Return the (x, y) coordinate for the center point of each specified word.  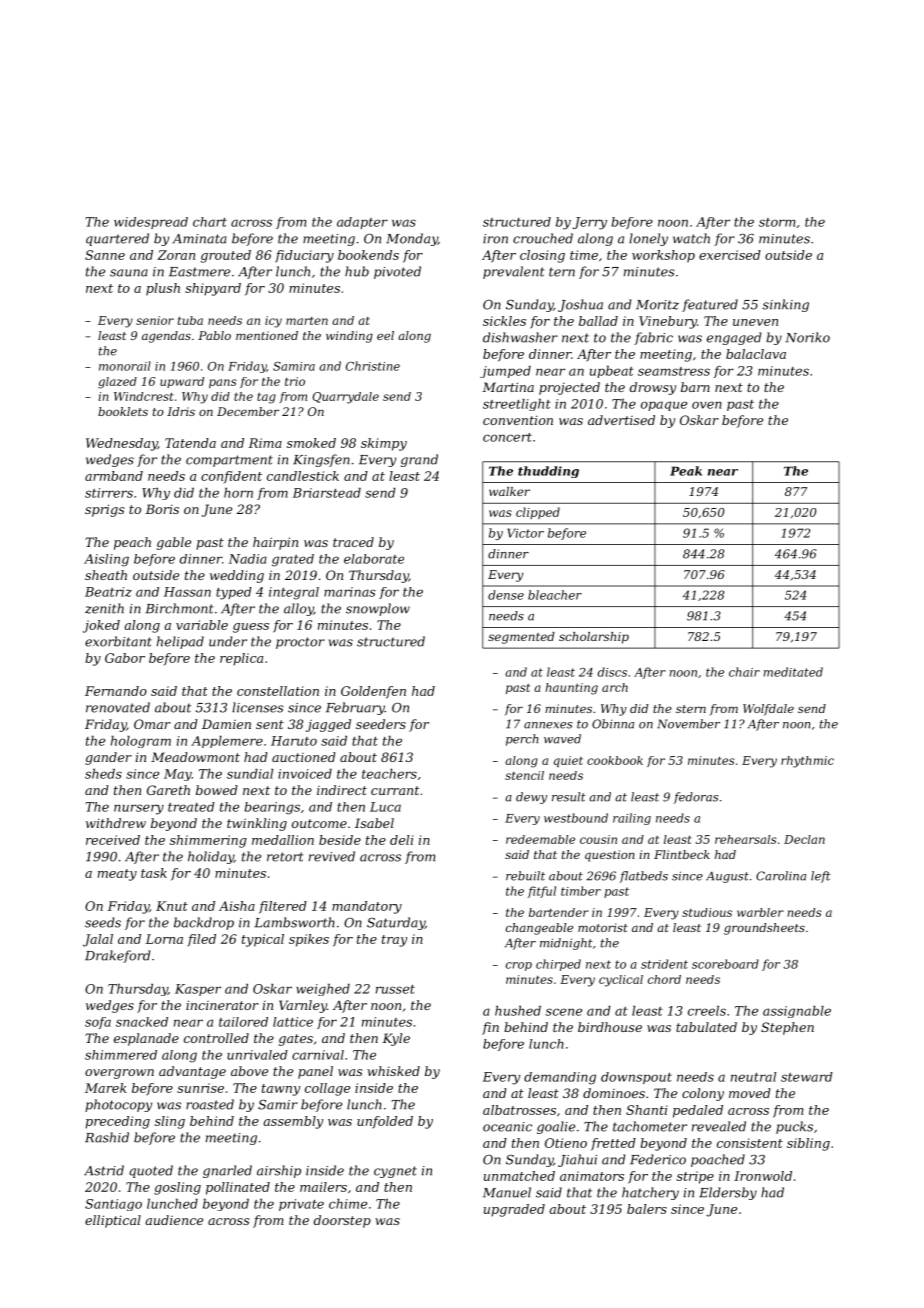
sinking (785, 305)
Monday (412, 239)
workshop (663, 256)
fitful (542, 892)
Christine (373, 366)
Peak (686, 471)
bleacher (555, 595)
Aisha (237, 906)
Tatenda (190, 443)
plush (163, 289)
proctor (300, 643)
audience (174, 1220)
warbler (760, 912)
